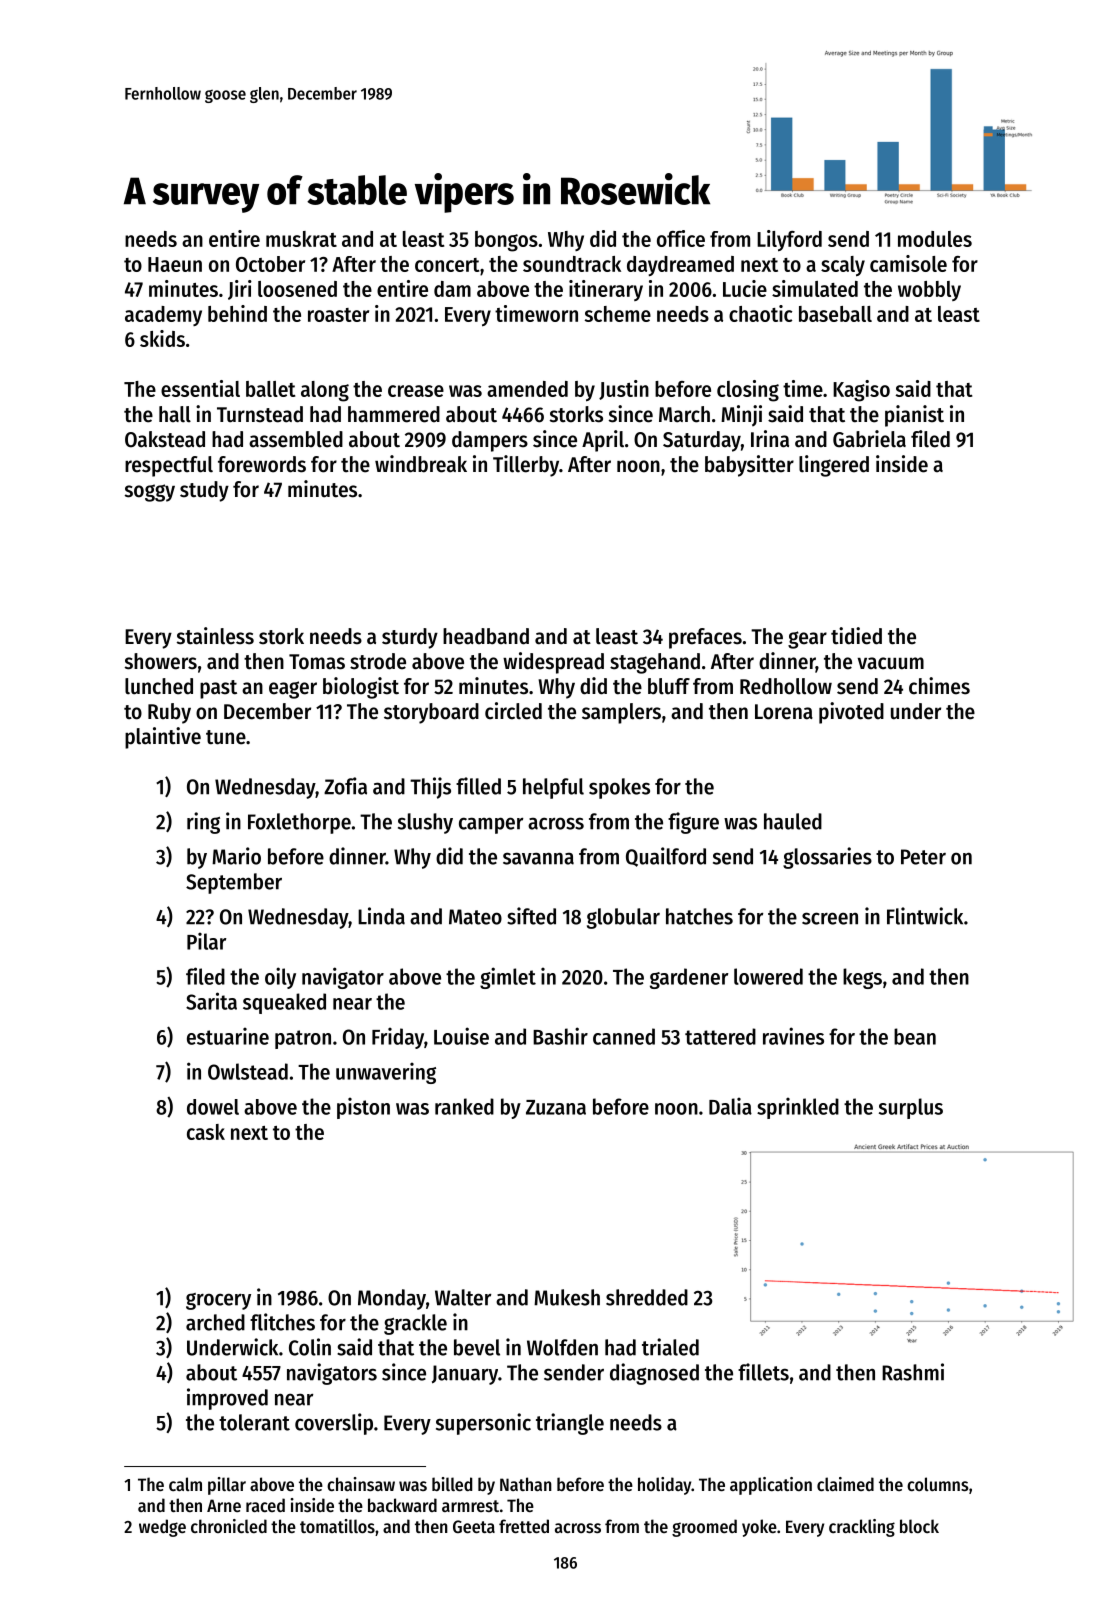  Describe the element at coordinates (162, 1528) in the document. I see `wedge` at that location.
